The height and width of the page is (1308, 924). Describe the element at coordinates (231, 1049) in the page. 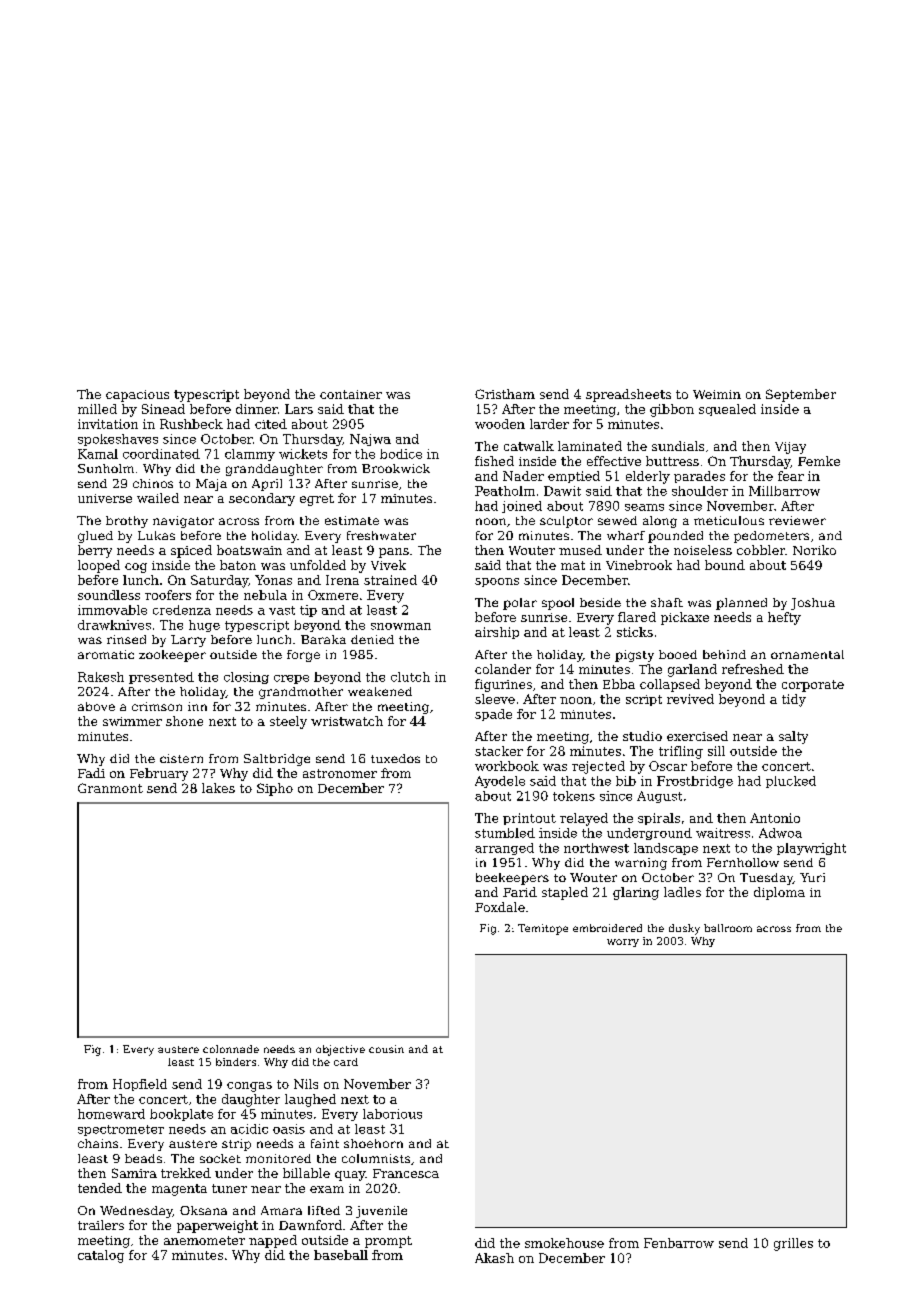

I see `colonnade` at that location.
